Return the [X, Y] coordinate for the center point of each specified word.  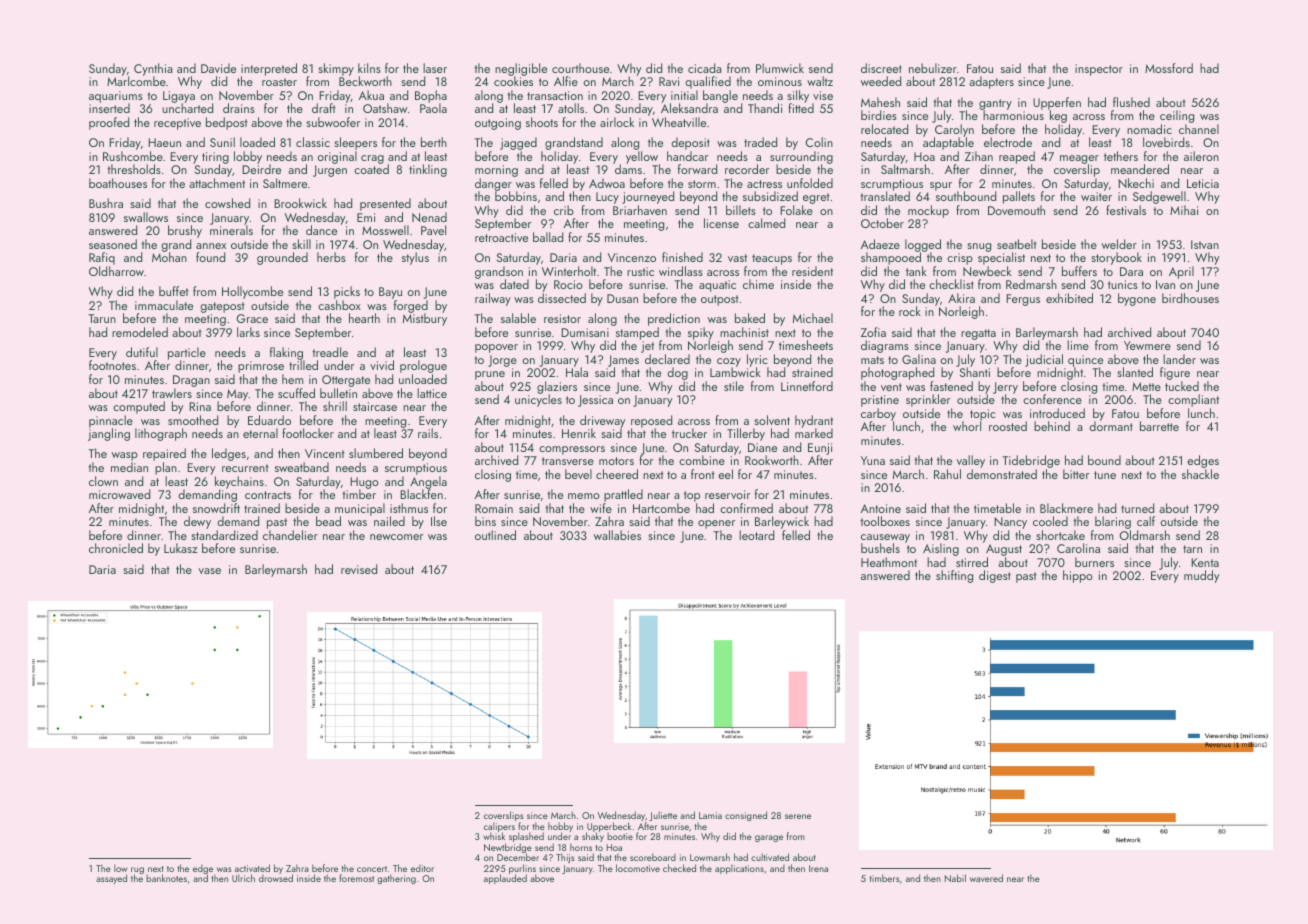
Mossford [1169, 68]
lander [1179, 359]
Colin [819, 142]
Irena [818, 868]
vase [210, 571]
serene [798, 816]
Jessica [595, 401]
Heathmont [889, 562]
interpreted [269, 70]
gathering [396, 879]
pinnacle [111, 421]
